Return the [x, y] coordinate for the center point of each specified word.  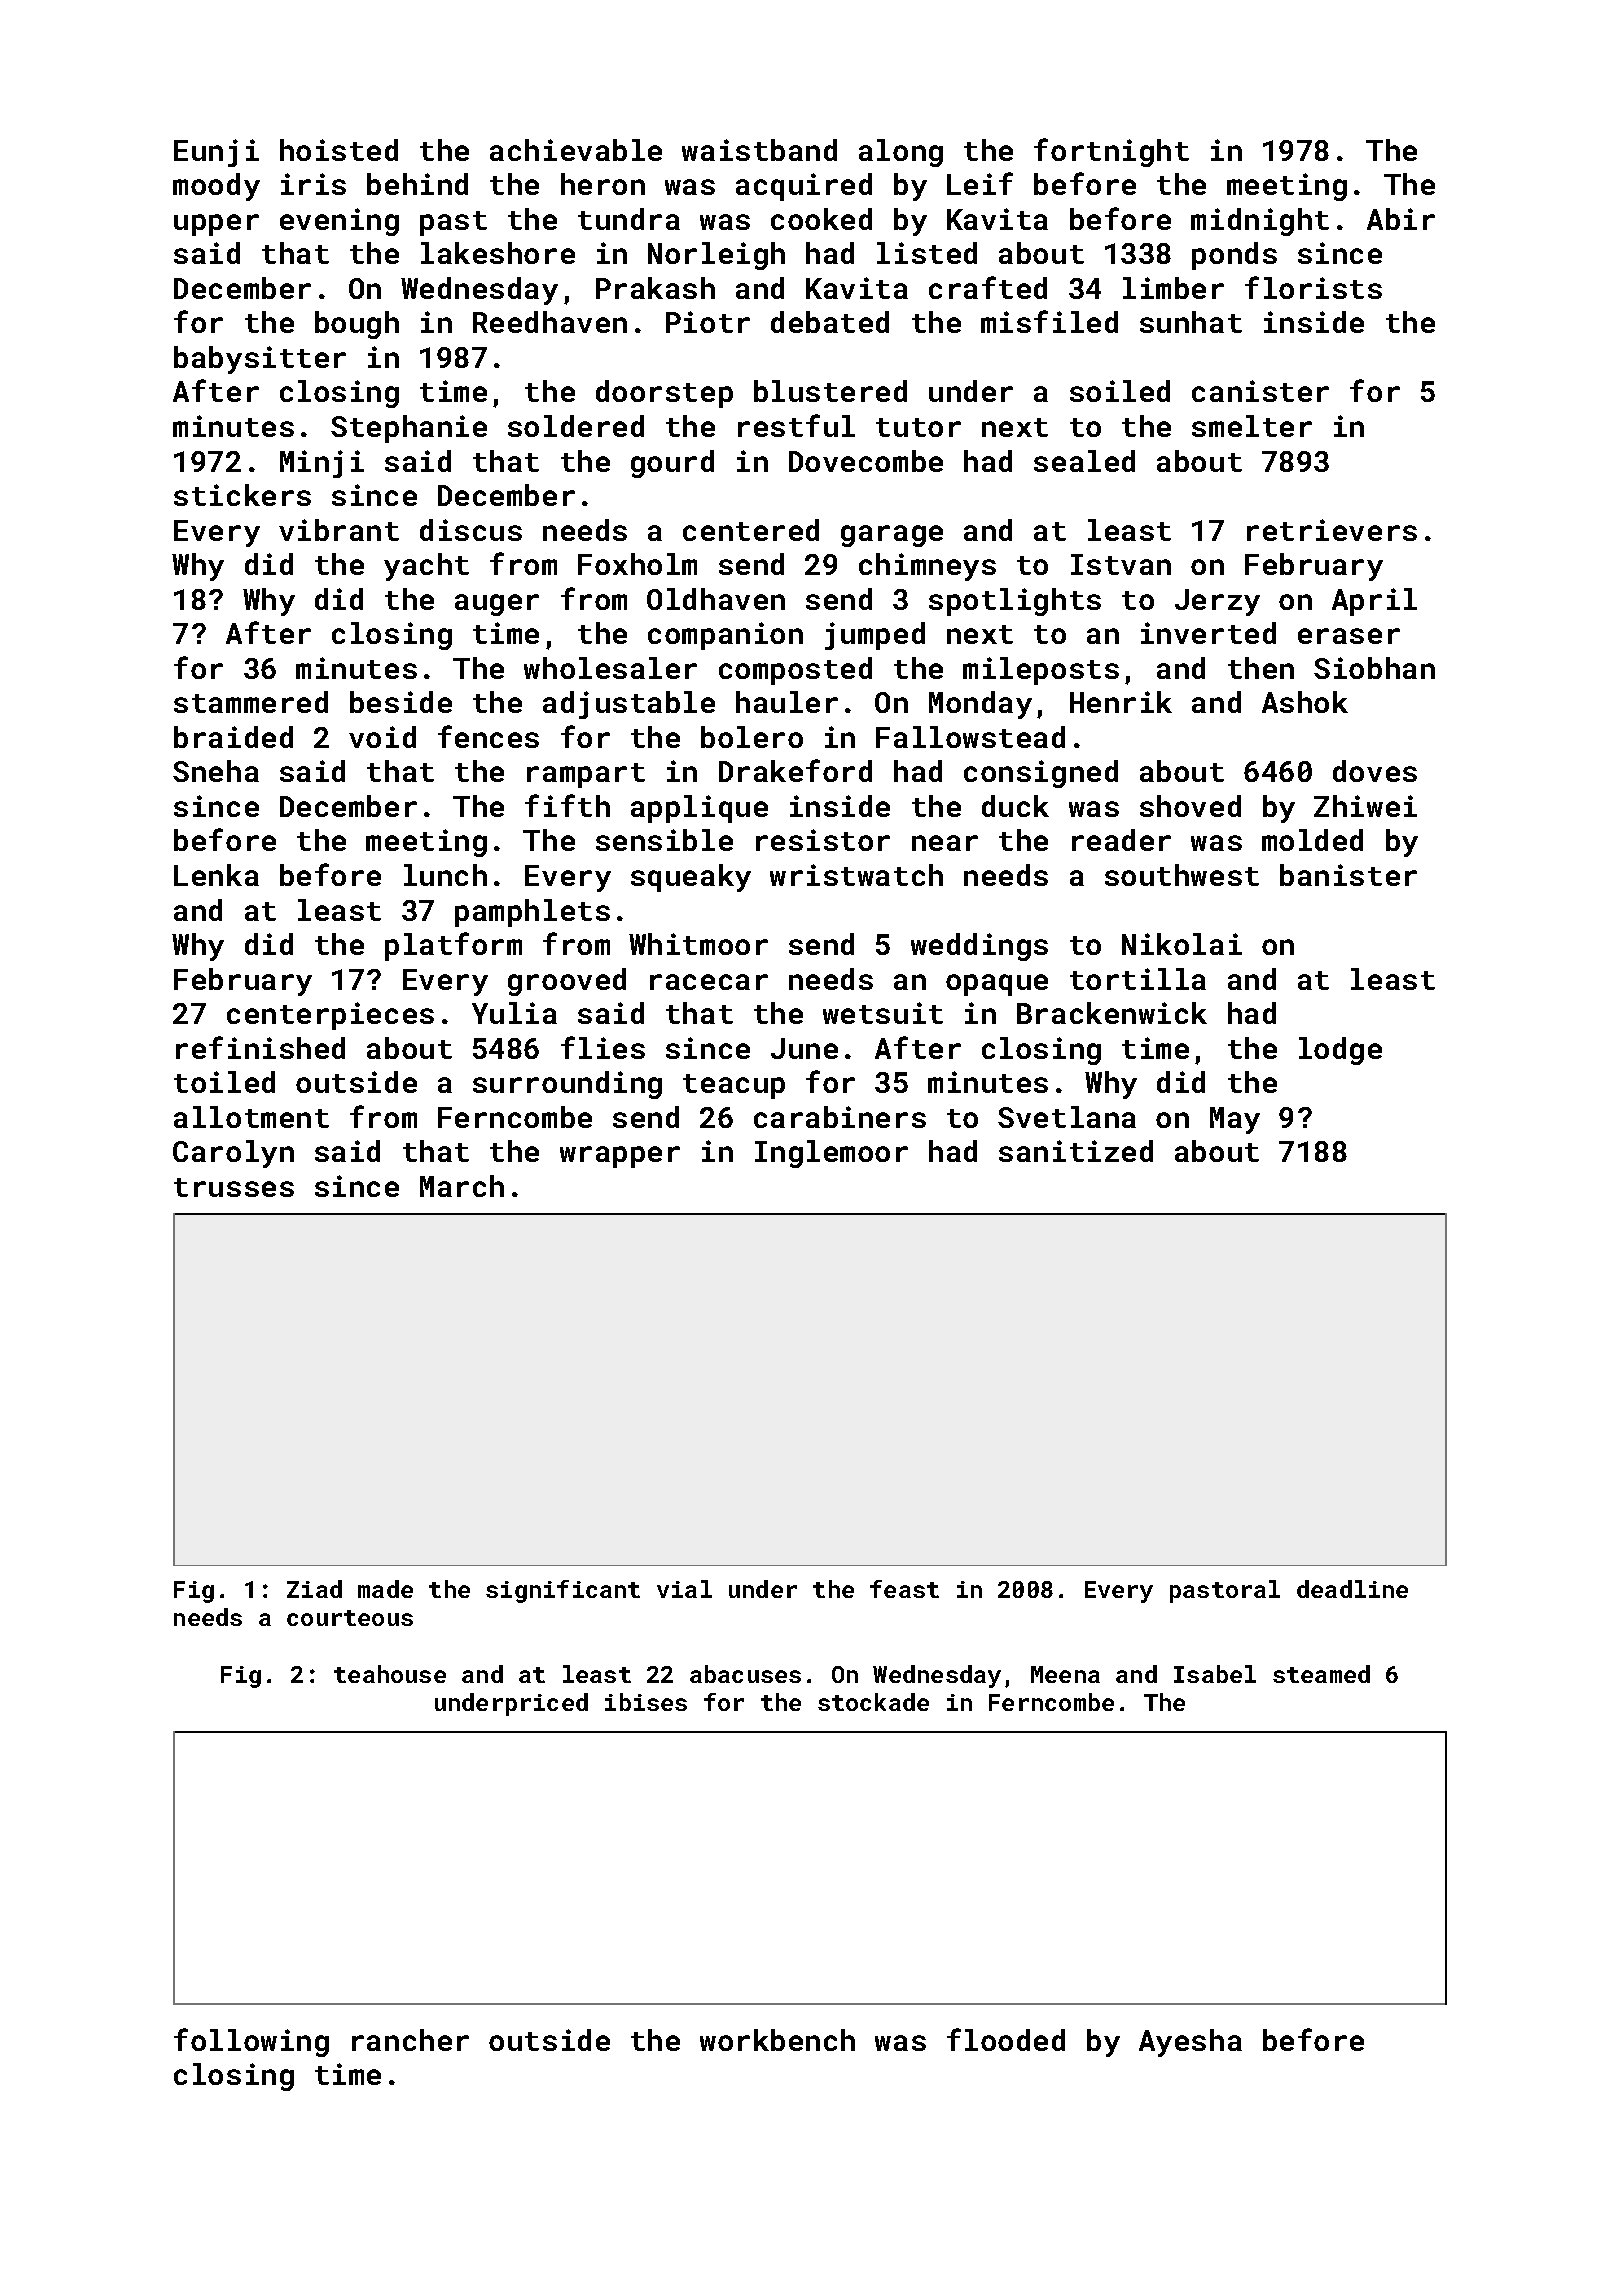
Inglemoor [831, 1154]
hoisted [339, 150]
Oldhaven [716, 599]
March [462, 1186]
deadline [1352, 1589]
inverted [1208, 633]
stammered [251, 702]
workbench [777, 2040]
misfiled [1049, 321]
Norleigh [716, 256]
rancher [410, 2040]
